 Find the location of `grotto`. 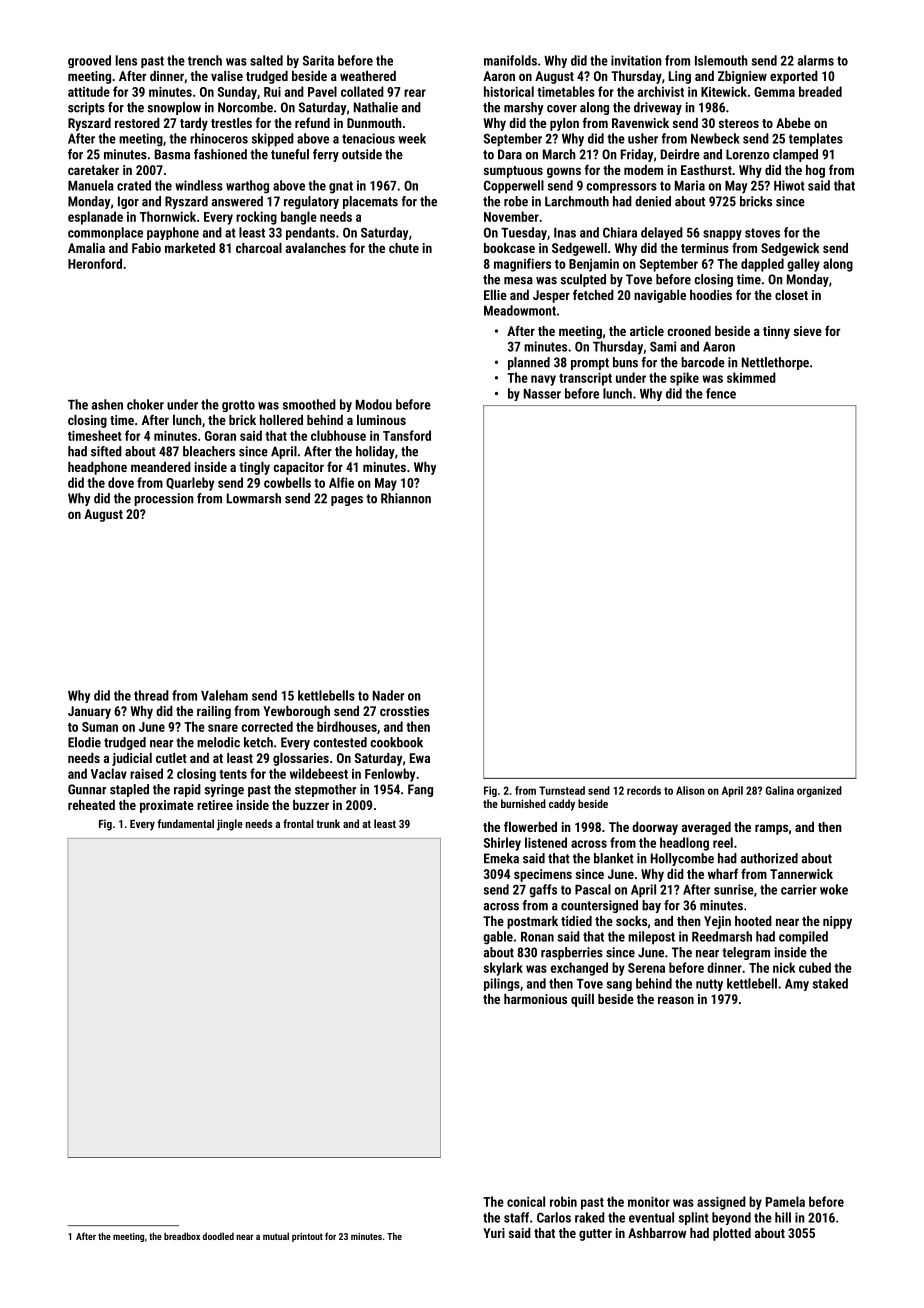

grotto is located at coordinates (238, 406).
